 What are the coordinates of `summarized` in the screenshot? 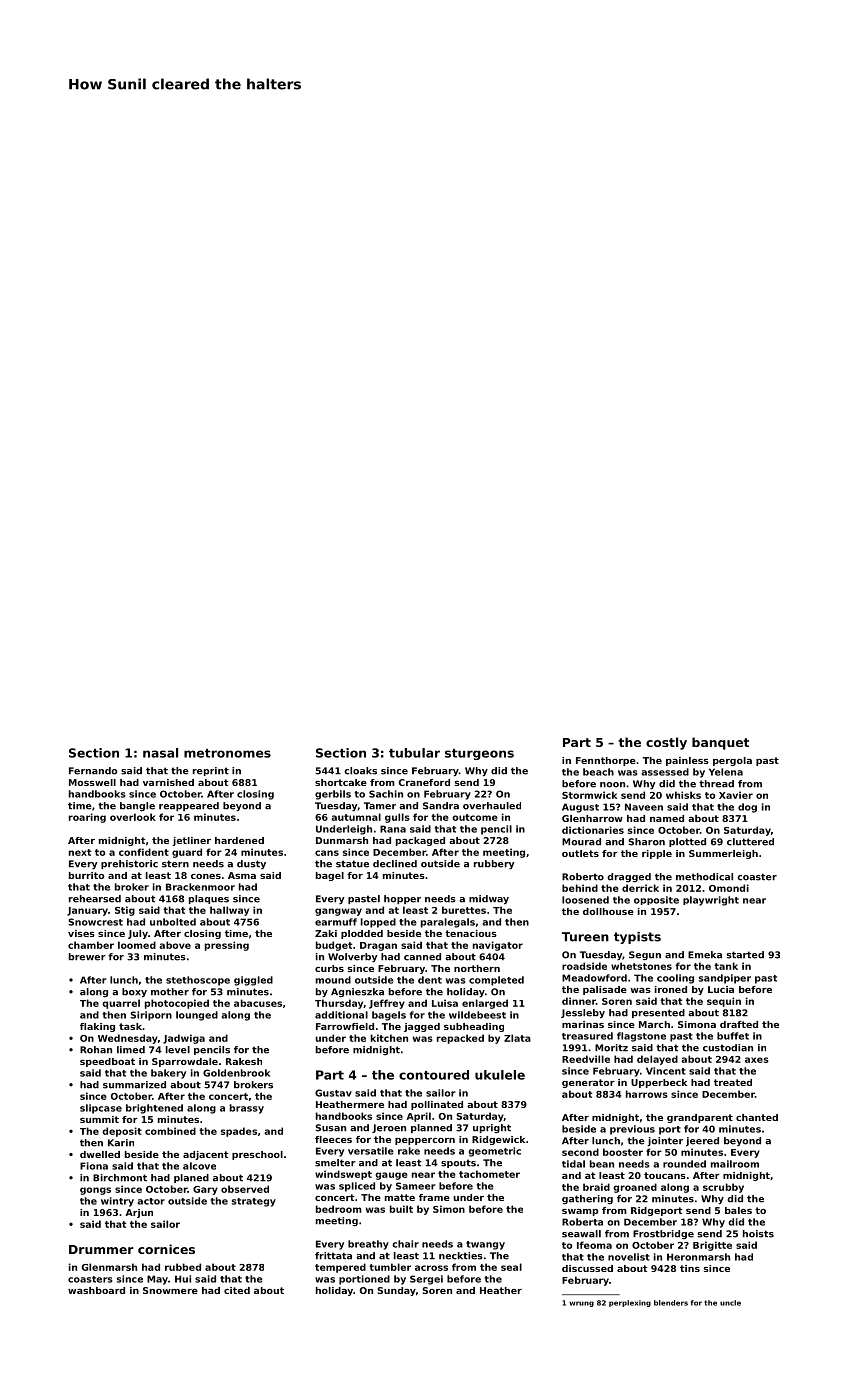 It's located at (134, 1085).
